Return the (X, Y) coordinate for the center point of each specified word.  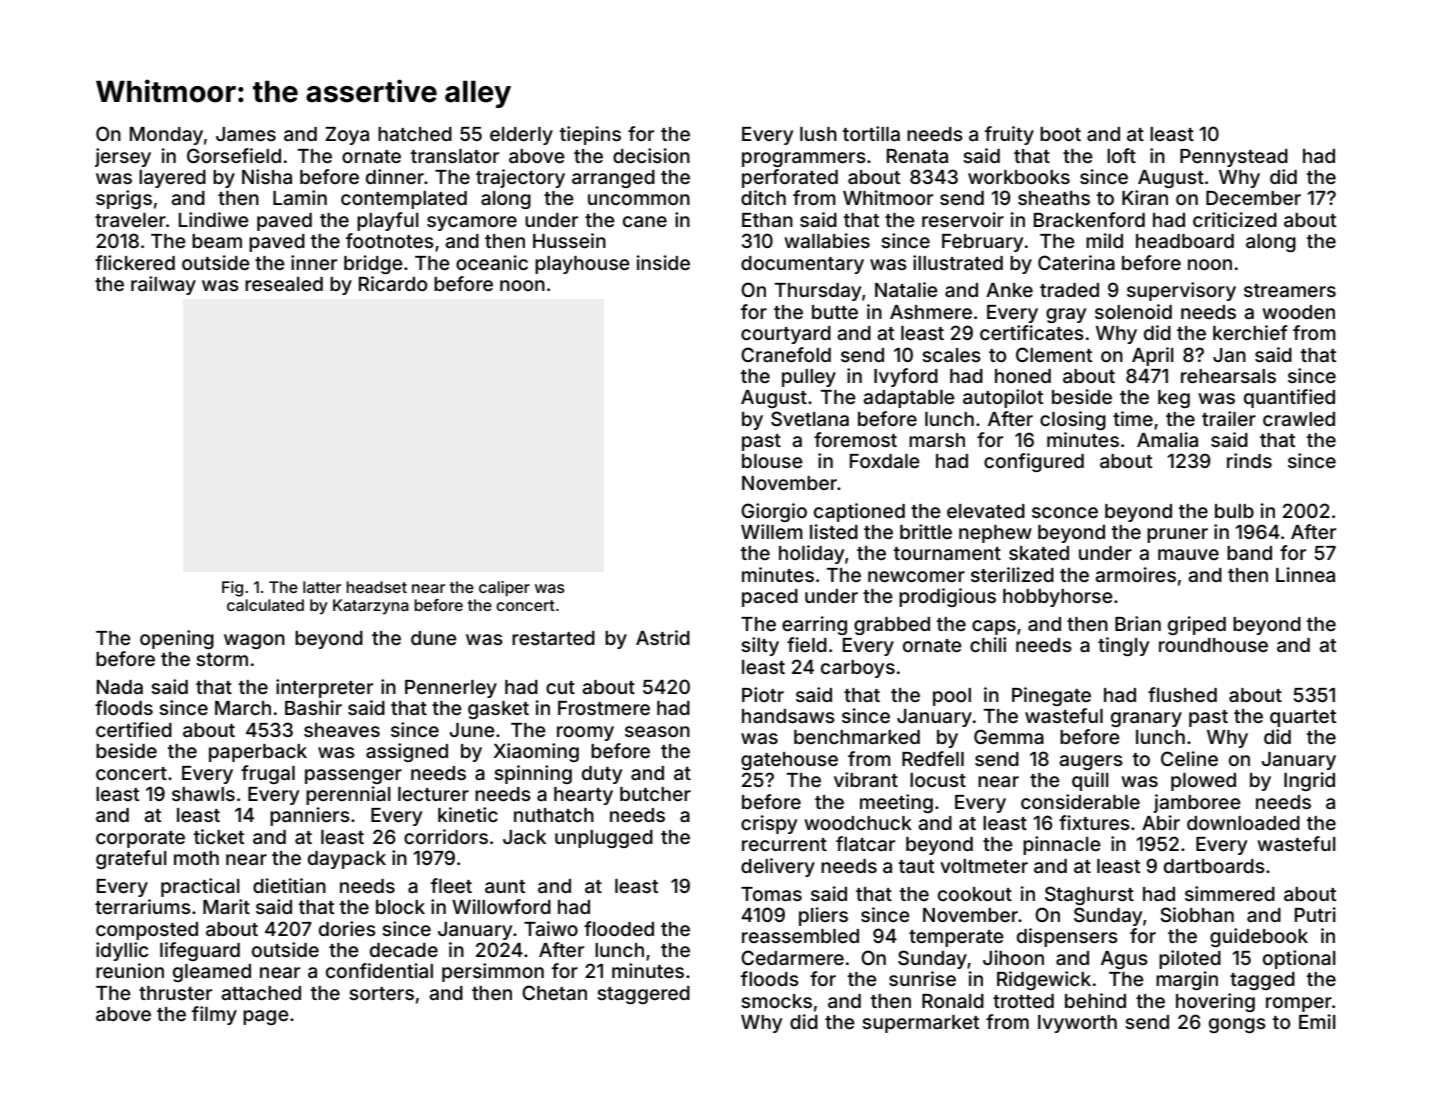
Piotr (763, 694)
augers (1091, 762)
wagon (254, 641)
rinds (1249, 460)
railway (163, 285)
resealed (284, 284)
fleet (451, 885)
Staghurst (1089, 895)
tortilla (871, 133)
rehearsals (1228, 376)
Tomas (771, 894)
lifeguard (200, 951)
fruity (1009, 135)
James (246, 134)
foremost (855, 439)
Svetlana (810, 418)
